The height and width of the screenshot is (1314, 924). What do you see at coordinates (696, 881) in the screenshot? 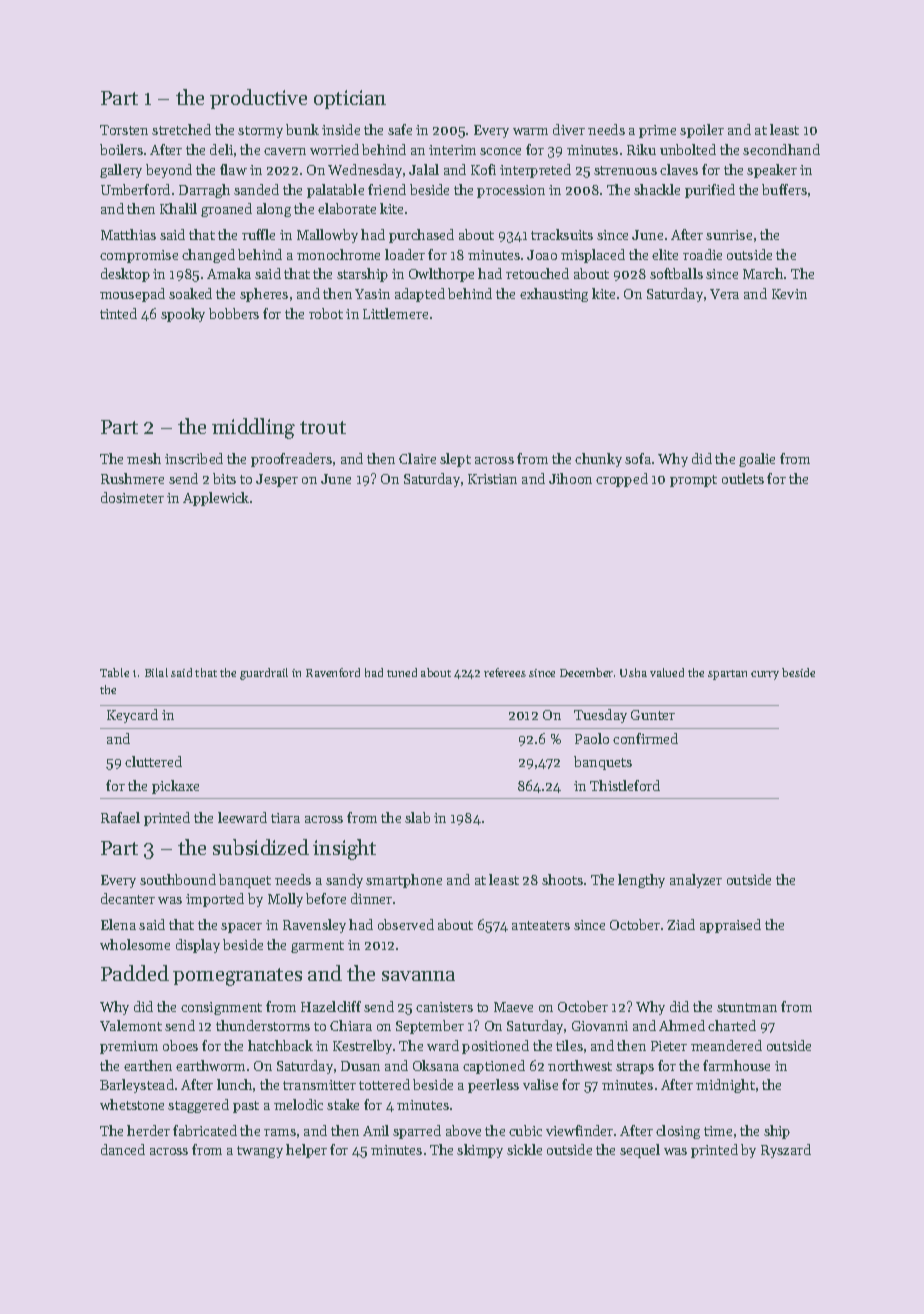
I see `analyzer` at bounding box center [696, 881].
